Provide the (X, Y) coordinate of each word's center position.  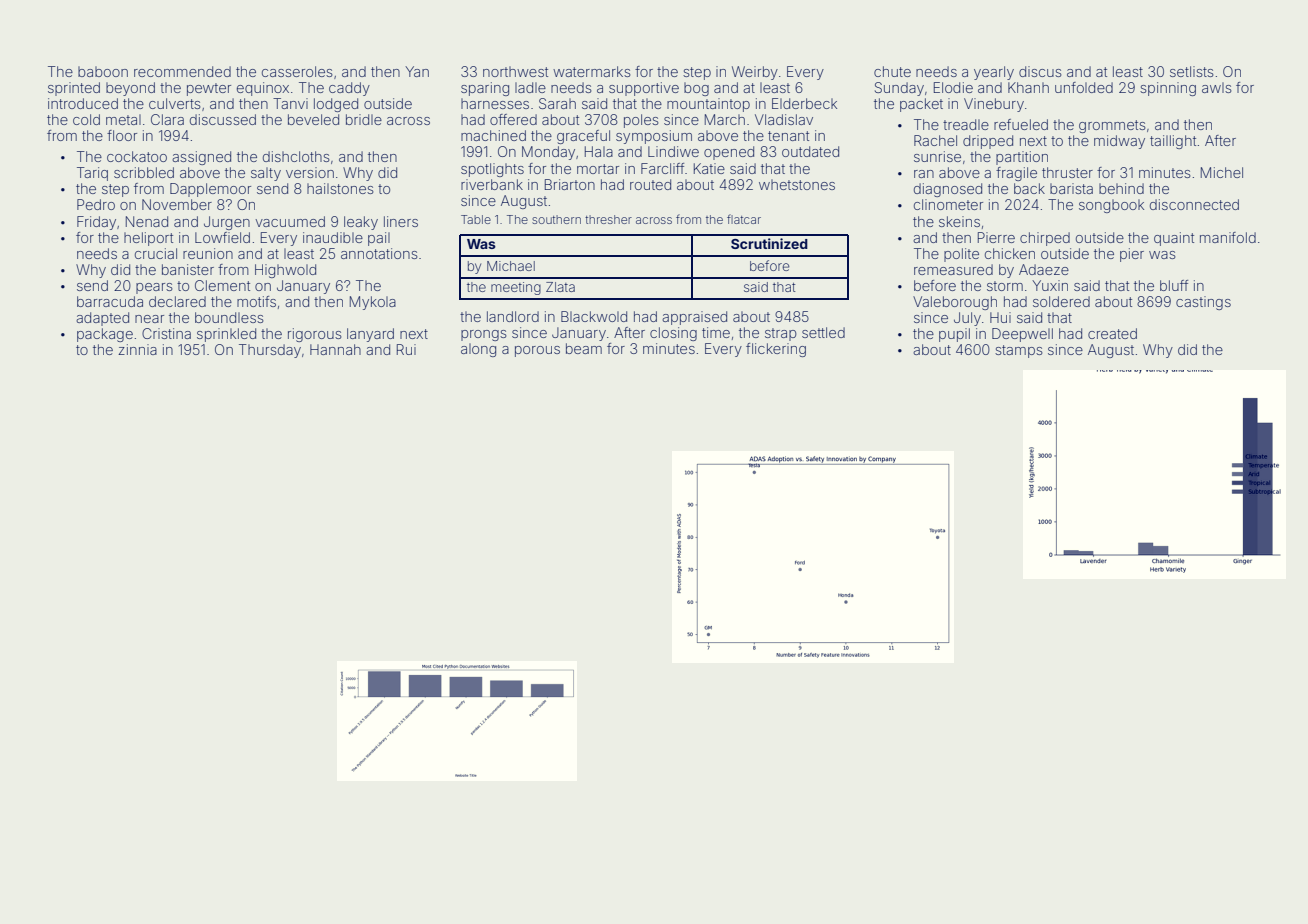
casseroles (297, 71)
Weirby (755, 73)
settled (823, 332)
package (105, 335)
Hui (1000, 317)
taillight (1173, 142)
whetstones (797, 184)
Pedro (96, 204)
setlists (1192, 71)
